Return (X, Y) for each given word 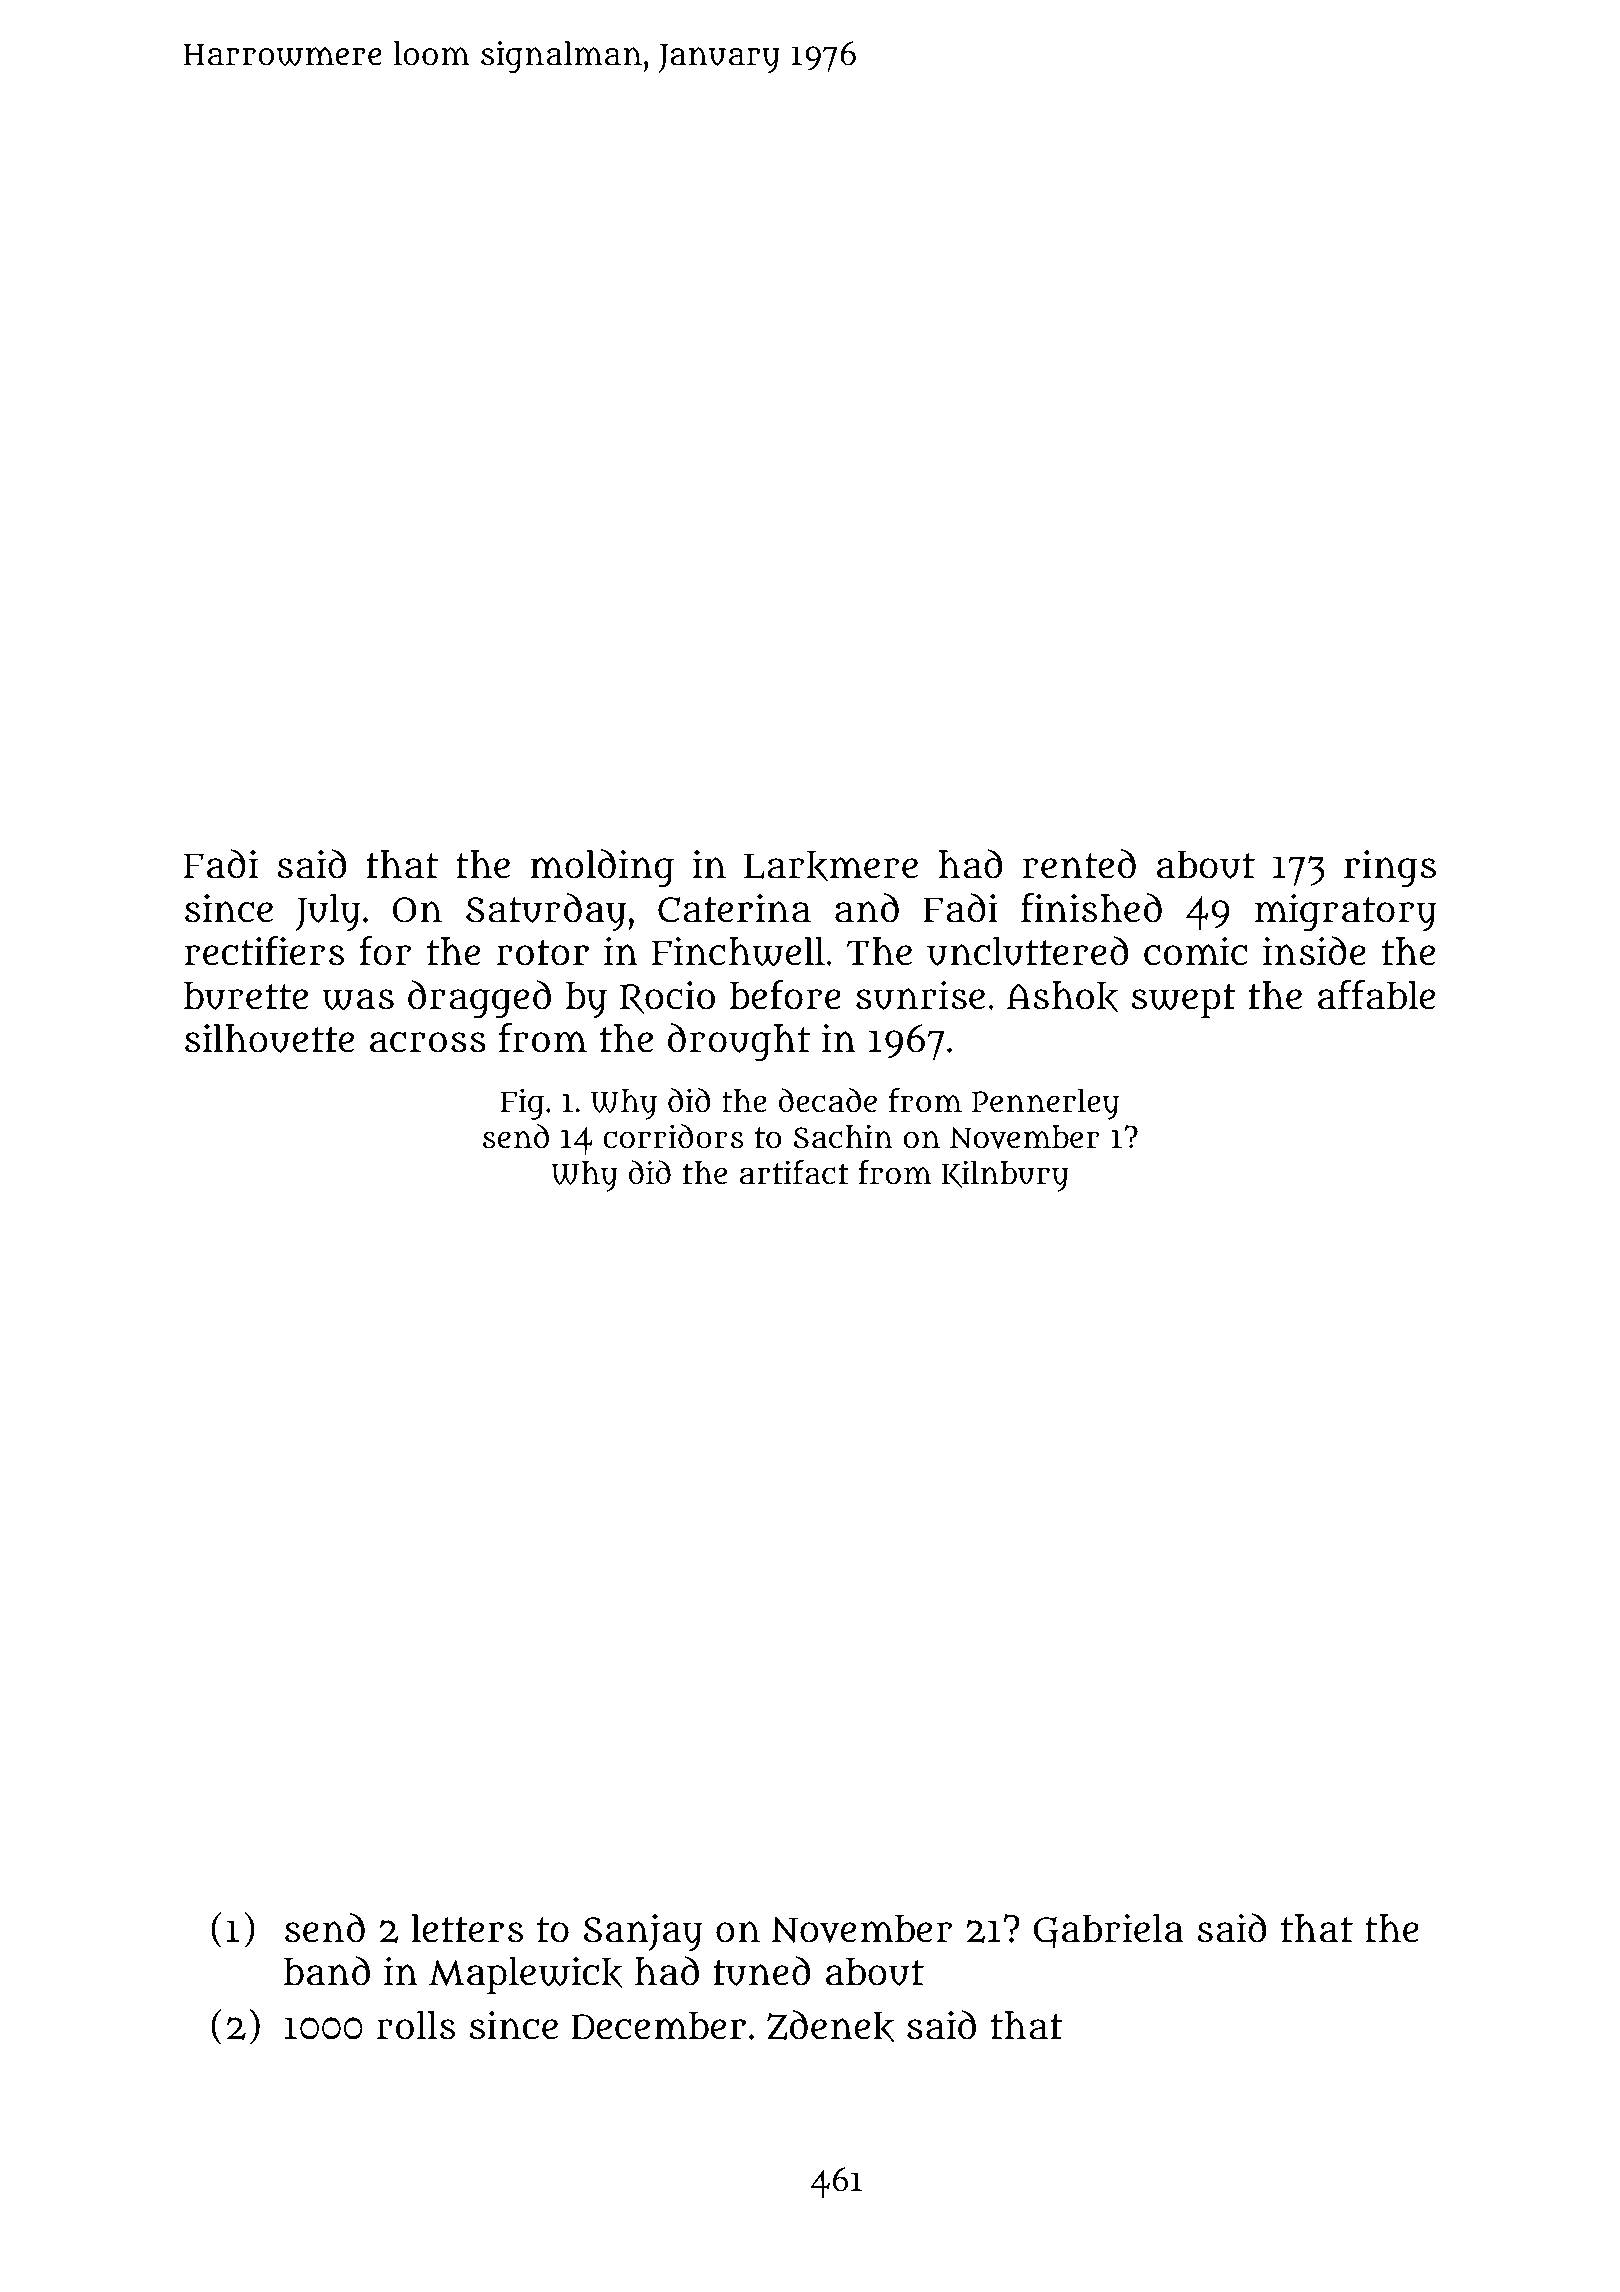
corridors (673, 1136)
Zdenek (830, 2026)
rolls (416, 2025)
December (658, 2025)
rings (1390, 869)
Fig (522, 1104)
